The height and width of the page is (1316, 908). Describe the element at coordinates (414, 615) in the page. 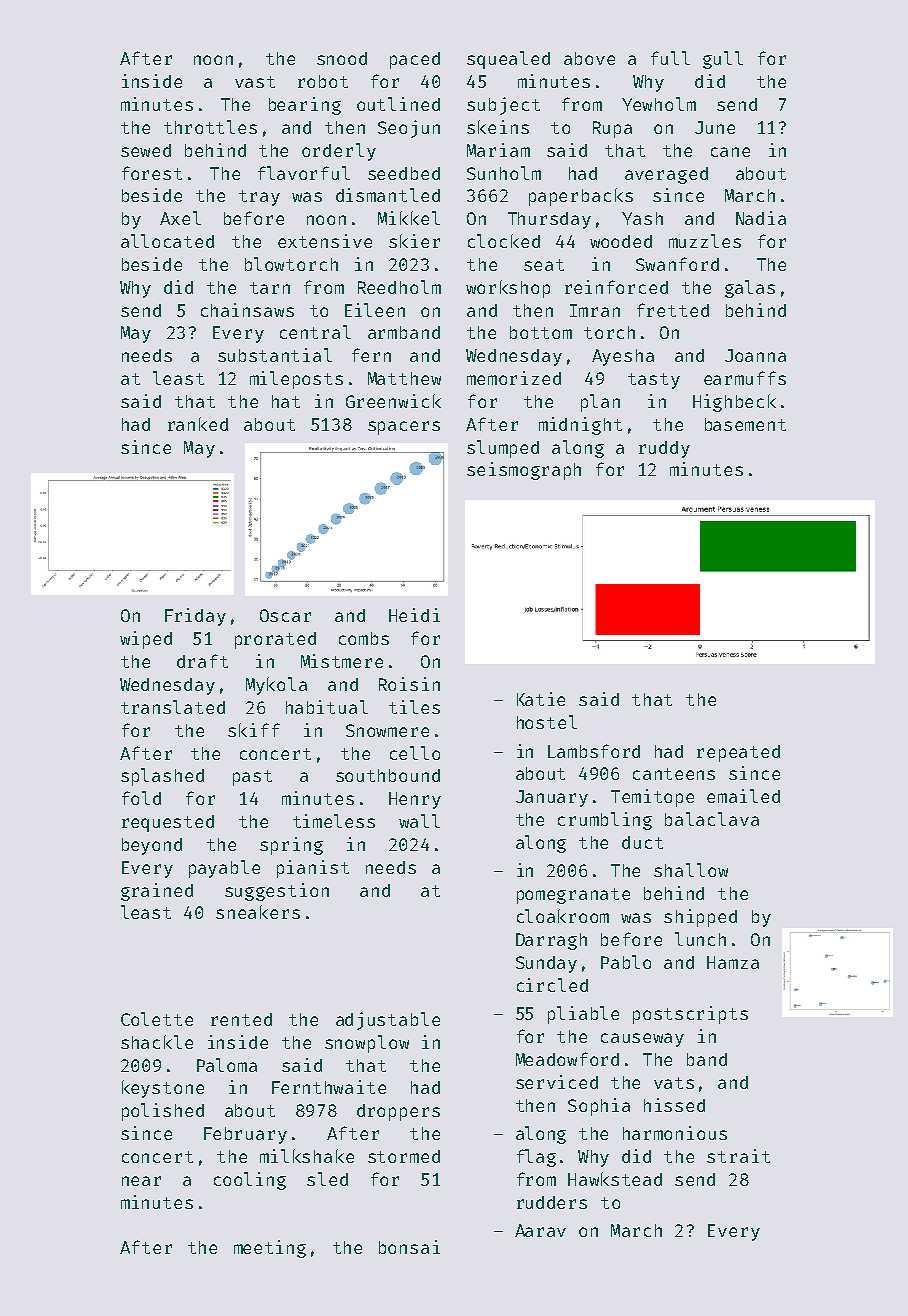

I see `Heidi` at that location.
